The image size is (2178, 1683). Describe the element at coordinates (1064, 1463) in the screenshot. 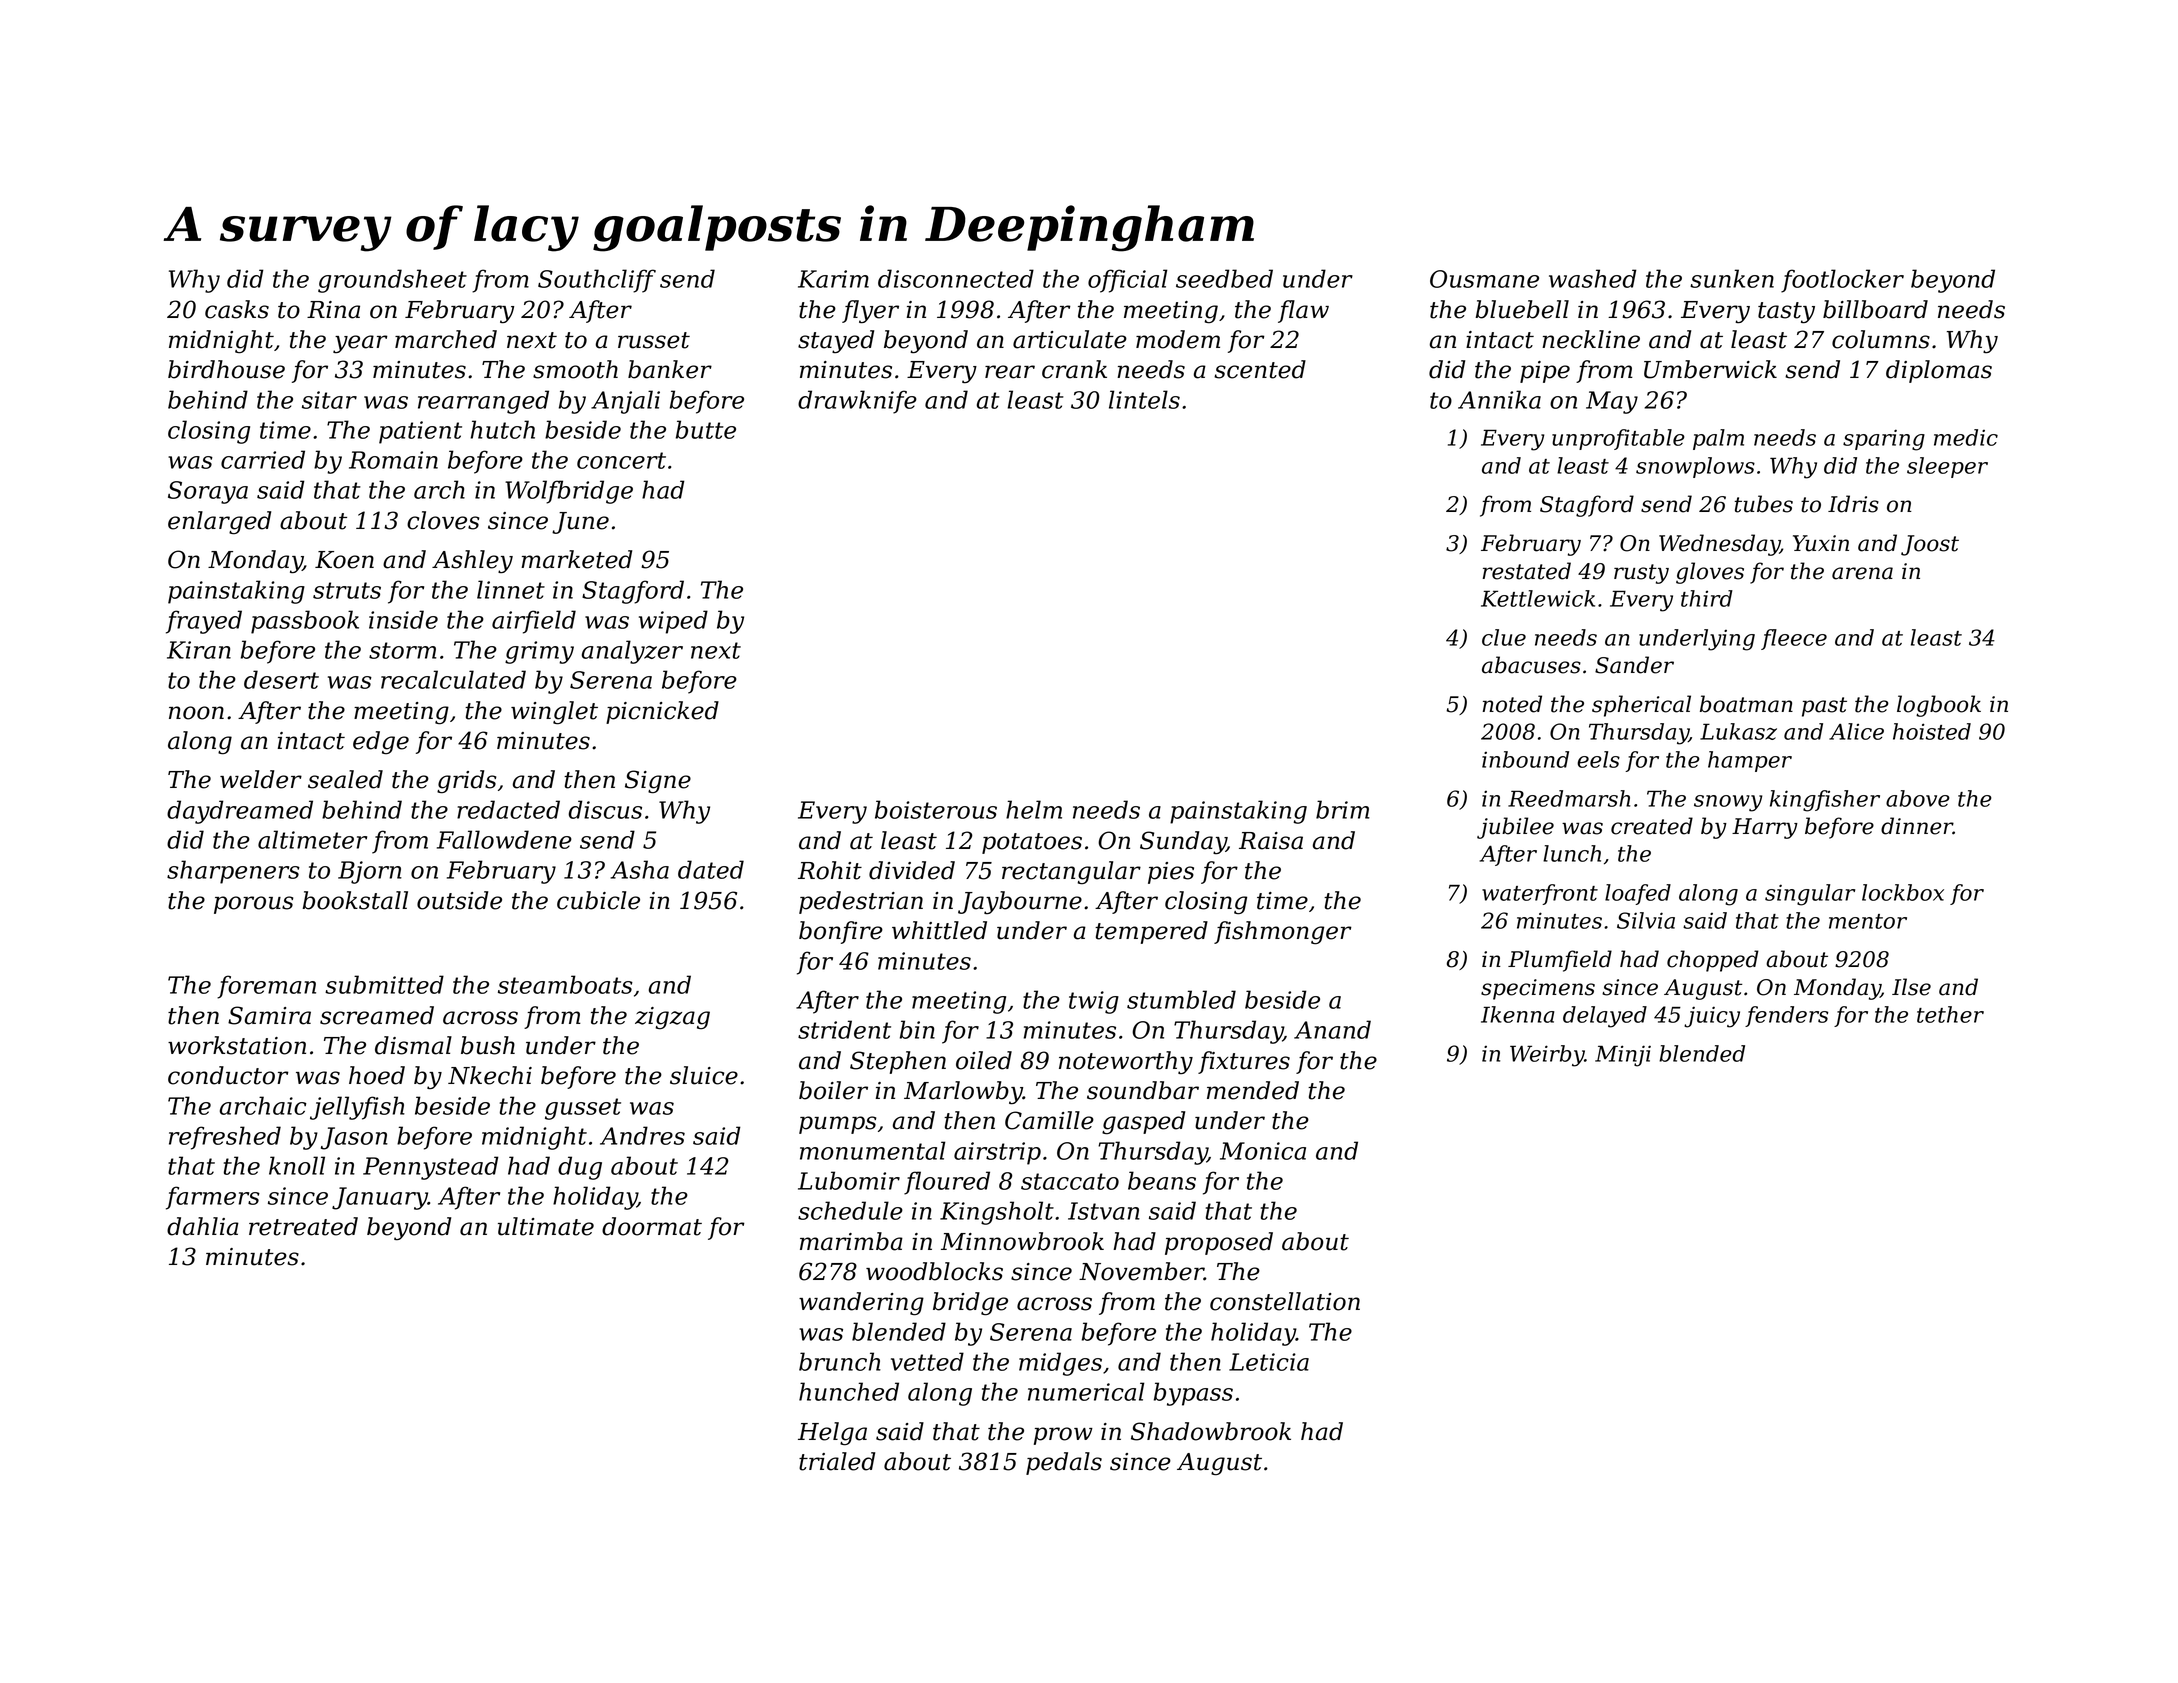

I see `pedals` at that location.
